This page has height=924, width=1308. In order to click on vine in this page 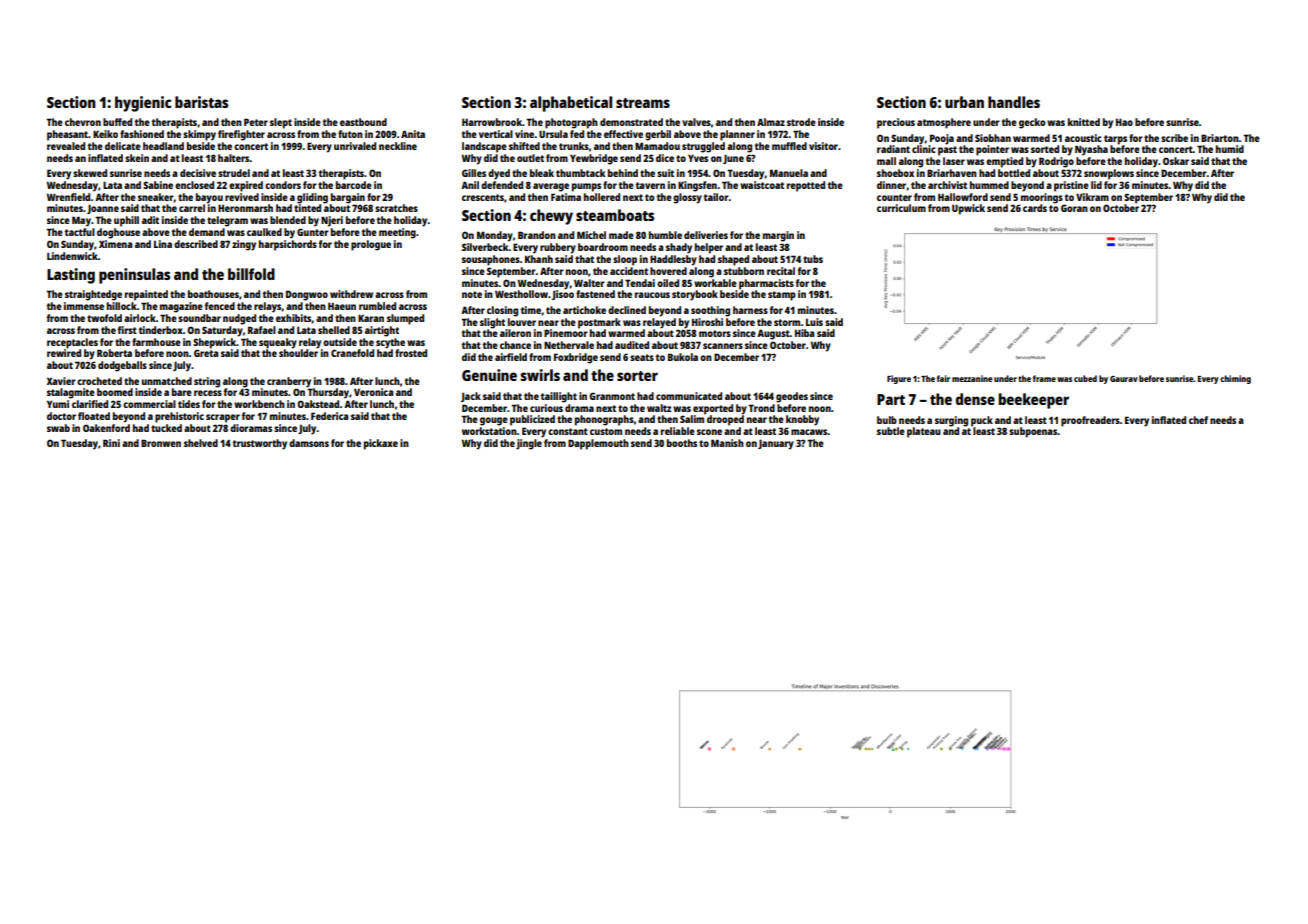, I will do `click(524, 134)`.
